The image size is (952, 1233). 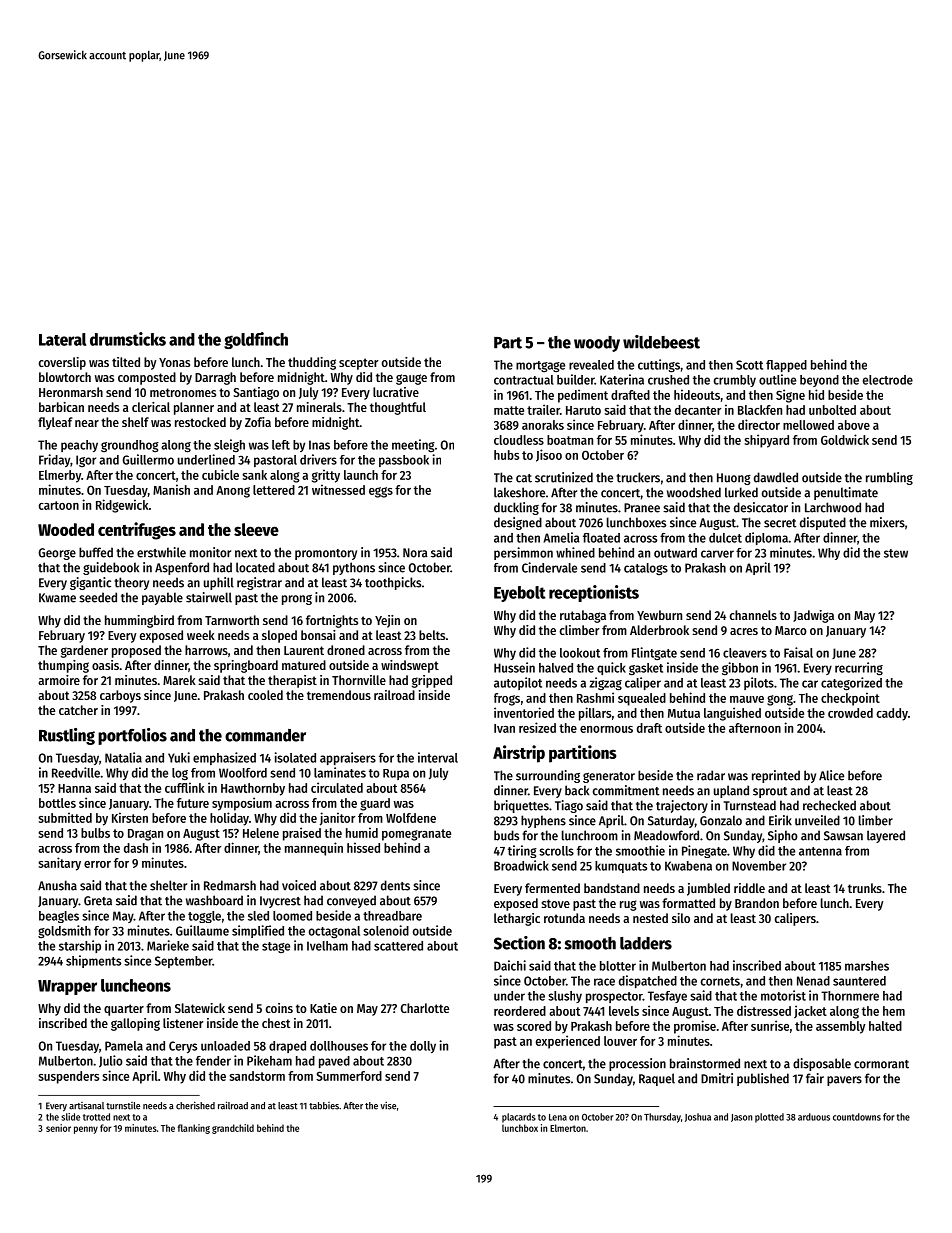 I want to click on Broadwick, so click(x=521, y=865).
